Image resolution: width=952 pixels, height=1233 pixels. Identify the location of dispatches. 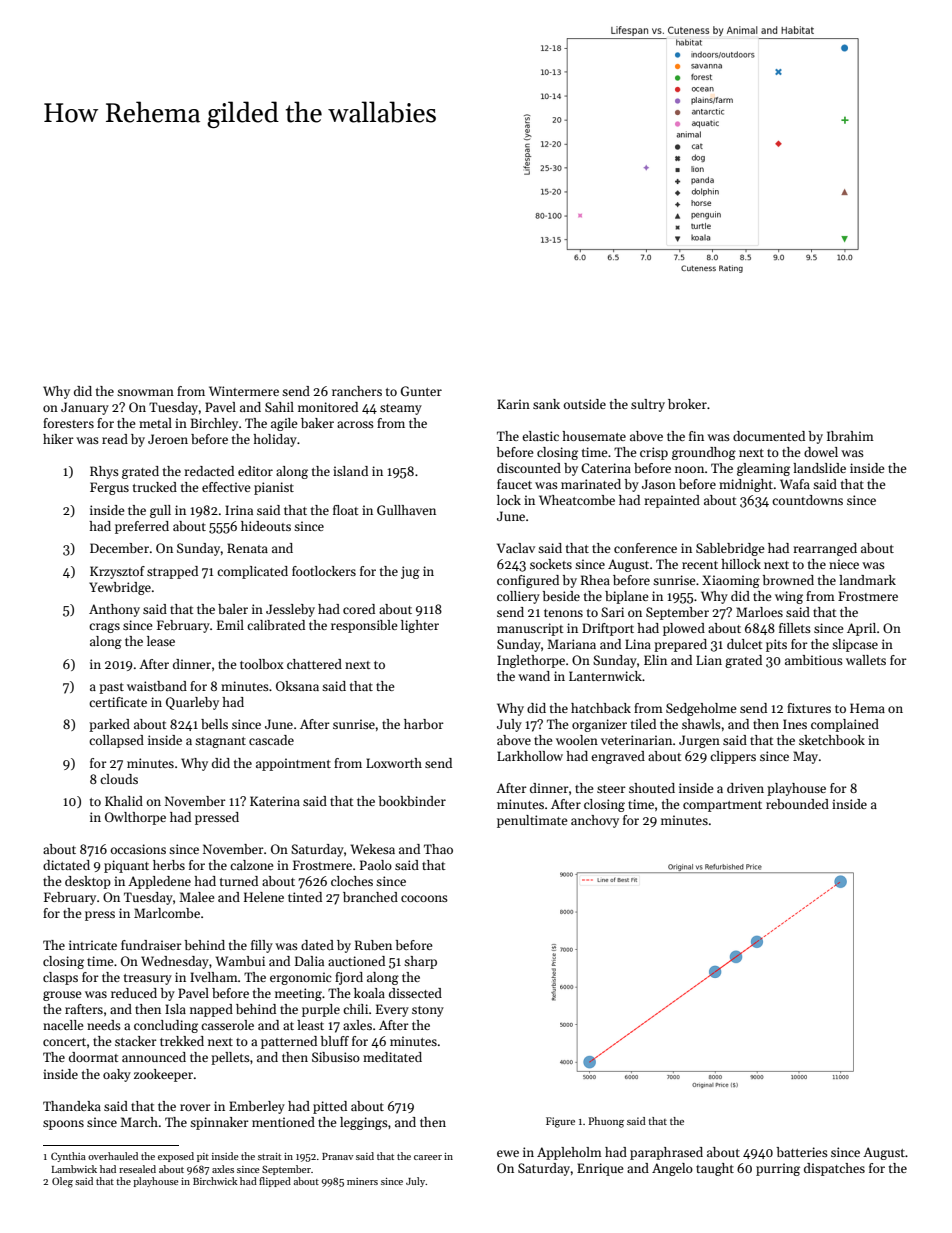
(834, 1169).
